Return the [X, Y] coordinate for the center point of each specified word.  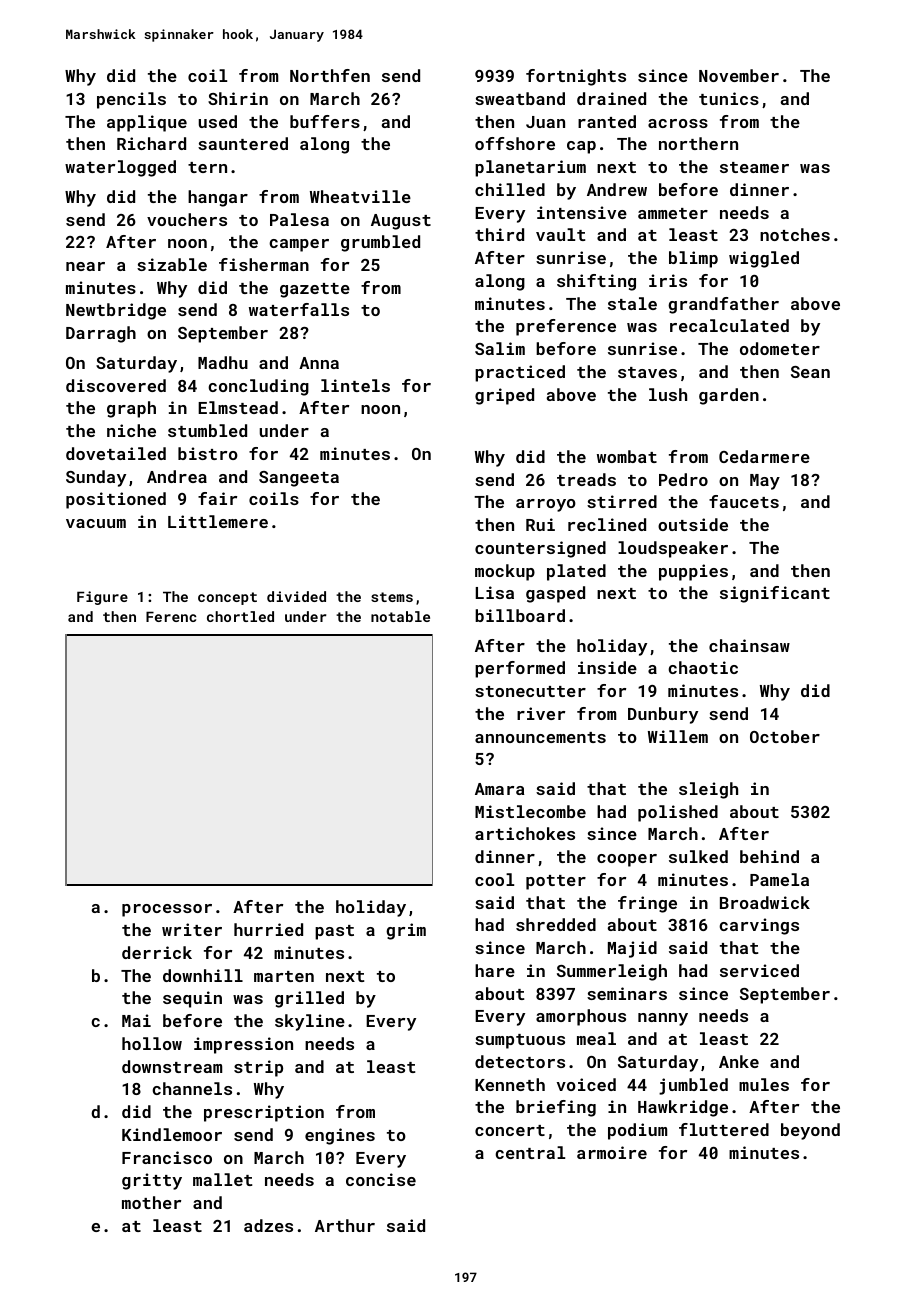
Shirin [238, 98]
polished [678, 813]
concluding [258, 387]
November [739, 75]
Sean [810, 372]
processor [167, 910]
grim [406, 931]
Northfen [330, 75]
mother [151, 1202]
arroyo [546, 505]
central [530, 1152]
